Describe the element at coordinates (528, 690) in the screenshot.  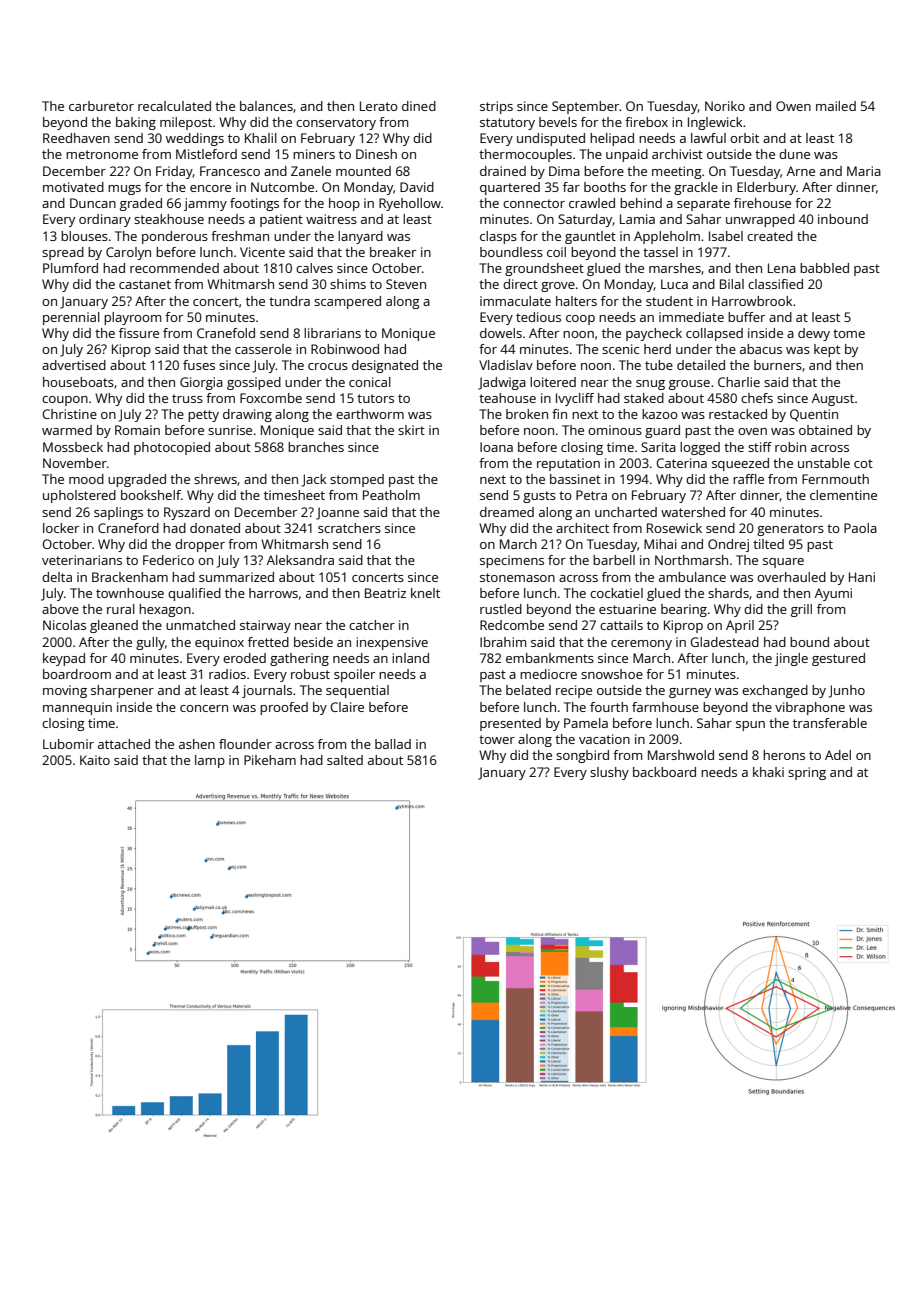
I see `belated` at that location.
